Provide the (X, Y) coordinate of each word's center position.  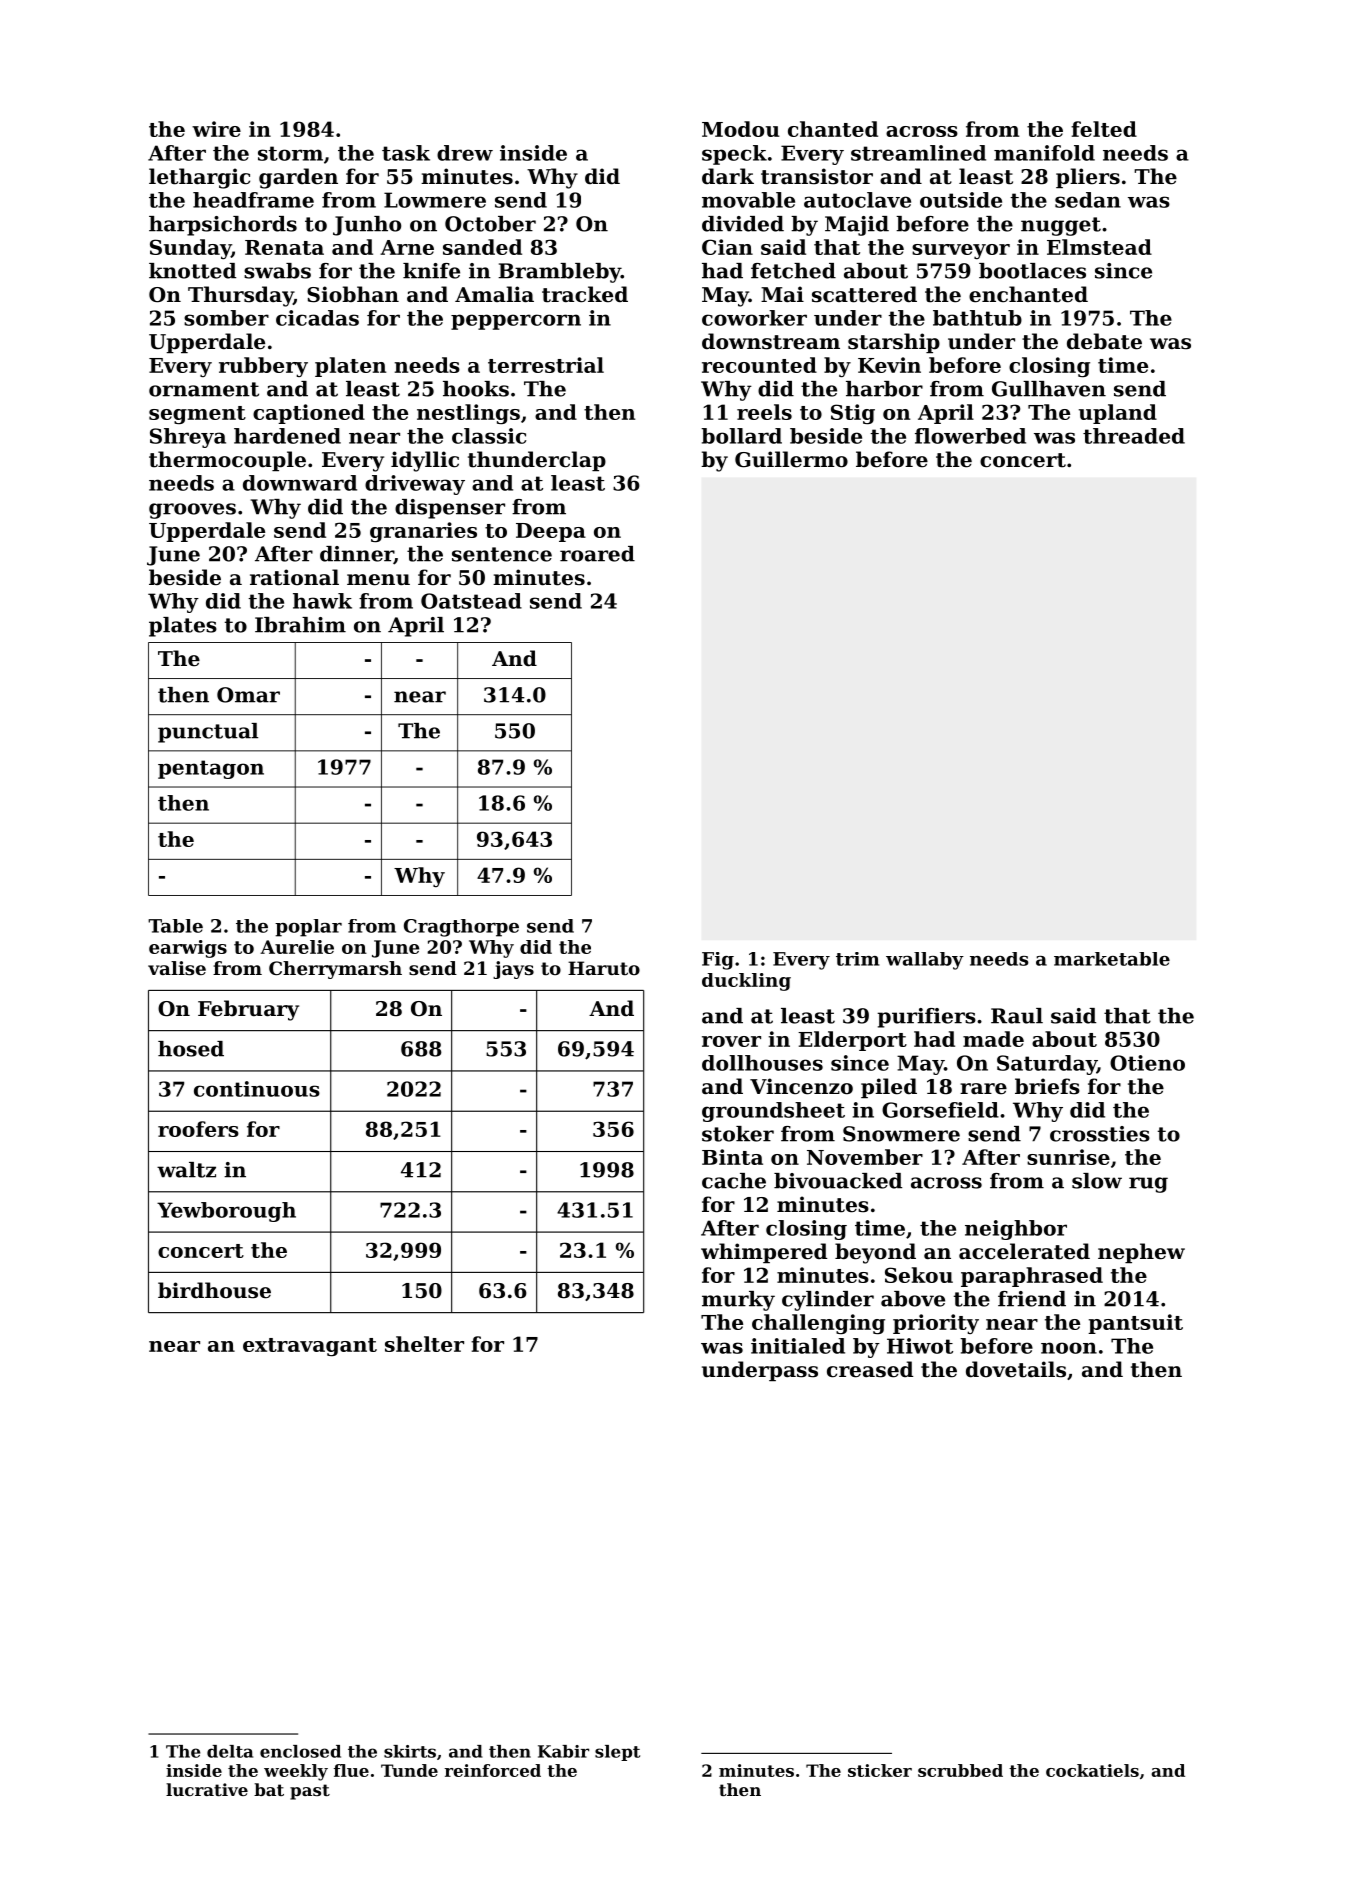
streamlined (918, 153)
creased (870, 1369)
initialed (798, 1346)
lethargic (199, 178)
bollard (741, 436)
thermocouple (227, 461)
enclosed (300, 1751)
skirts (410, 1751)
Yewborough (226, 1212)
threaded (1134, 436)
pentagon (211, 769)
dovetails (1016, 1369)
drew (465, 153)
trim (858, 959)
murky (738, 1301)
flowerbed (970, 436)
